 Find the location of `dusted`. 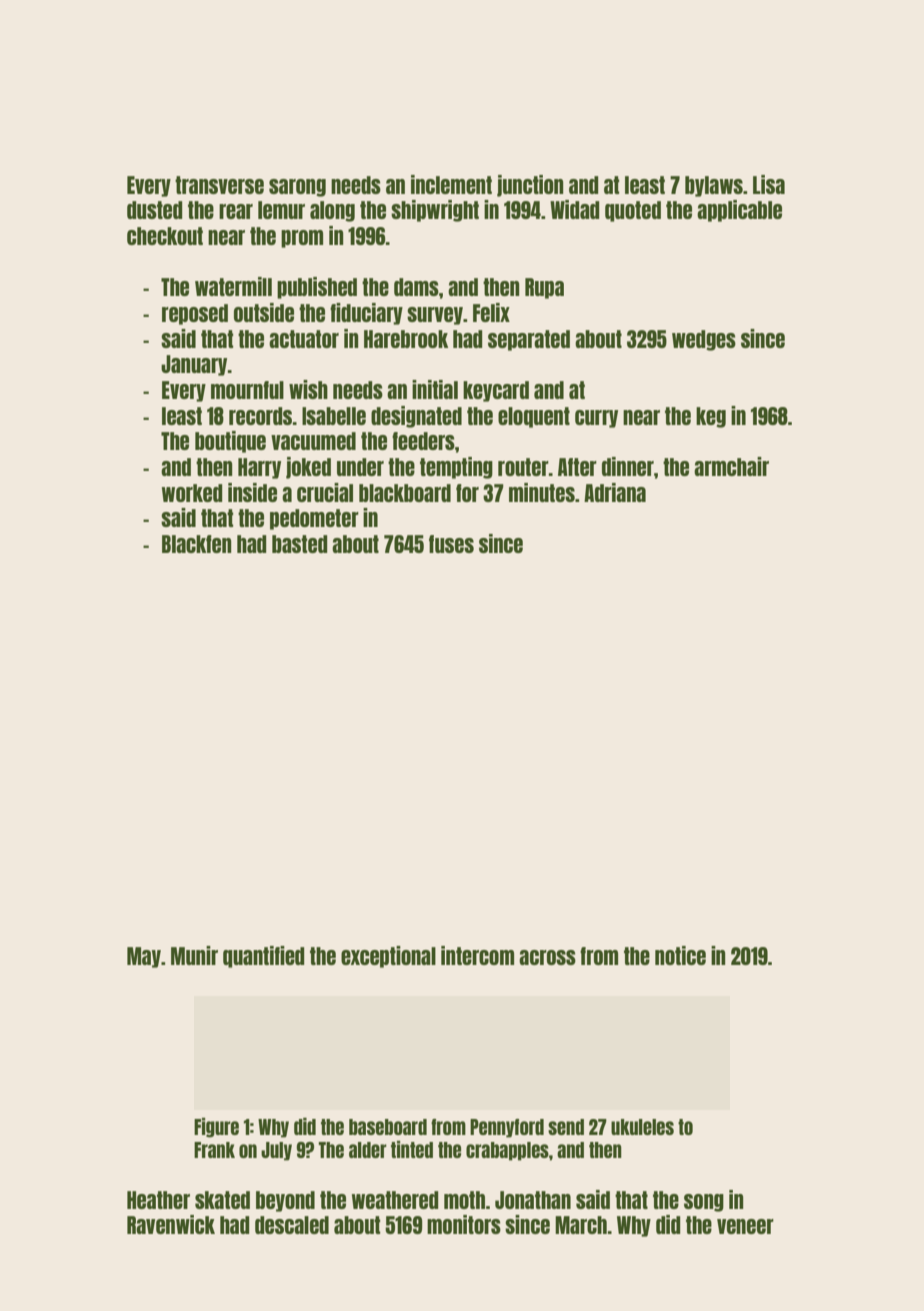

dusted is located at coordinates (154, 210).
